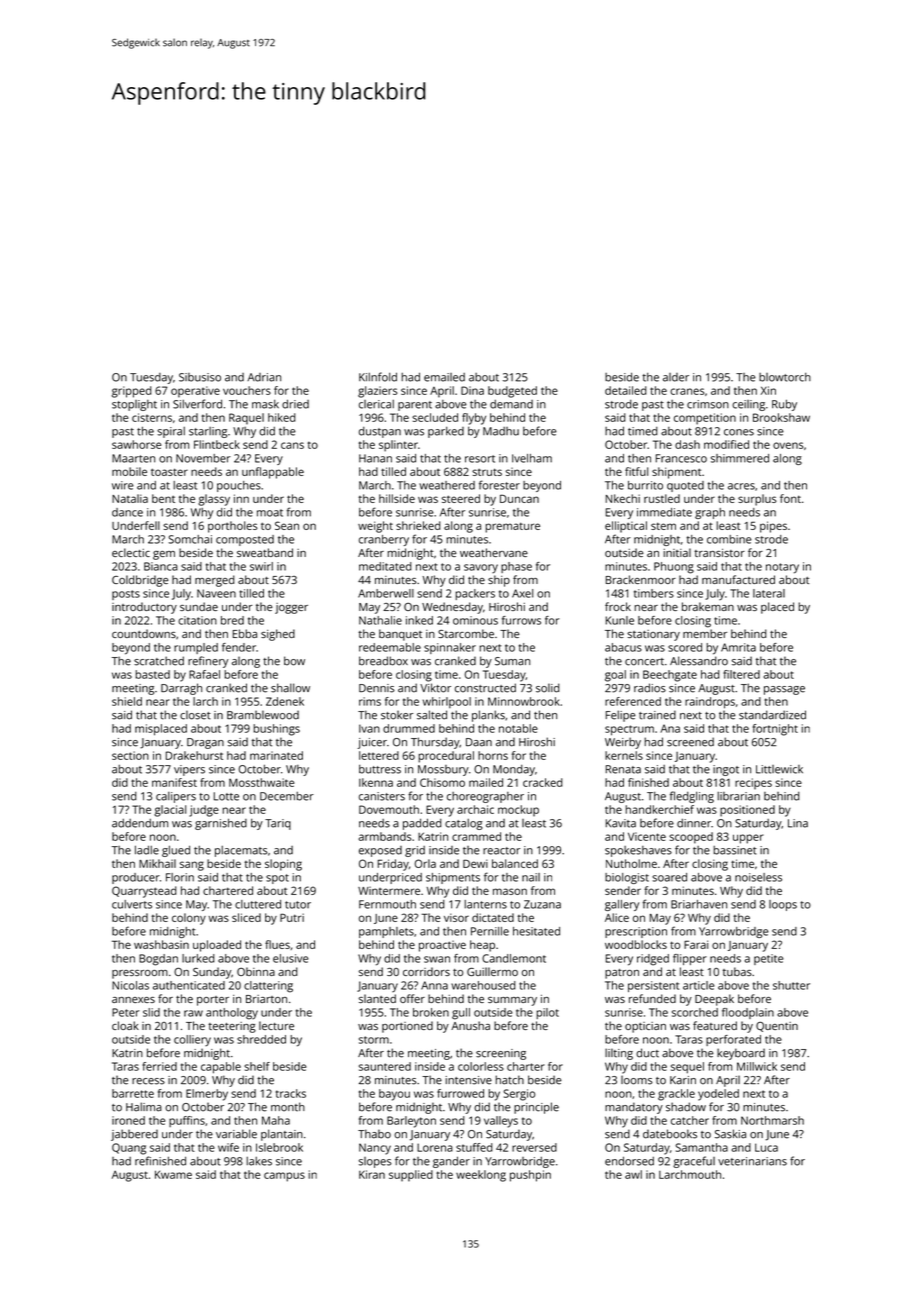 The width and height of the document is (924, 1308). What do you see at coordinates (677, 552) in the document?
I see `initial` at bounding box center [677, 552].
